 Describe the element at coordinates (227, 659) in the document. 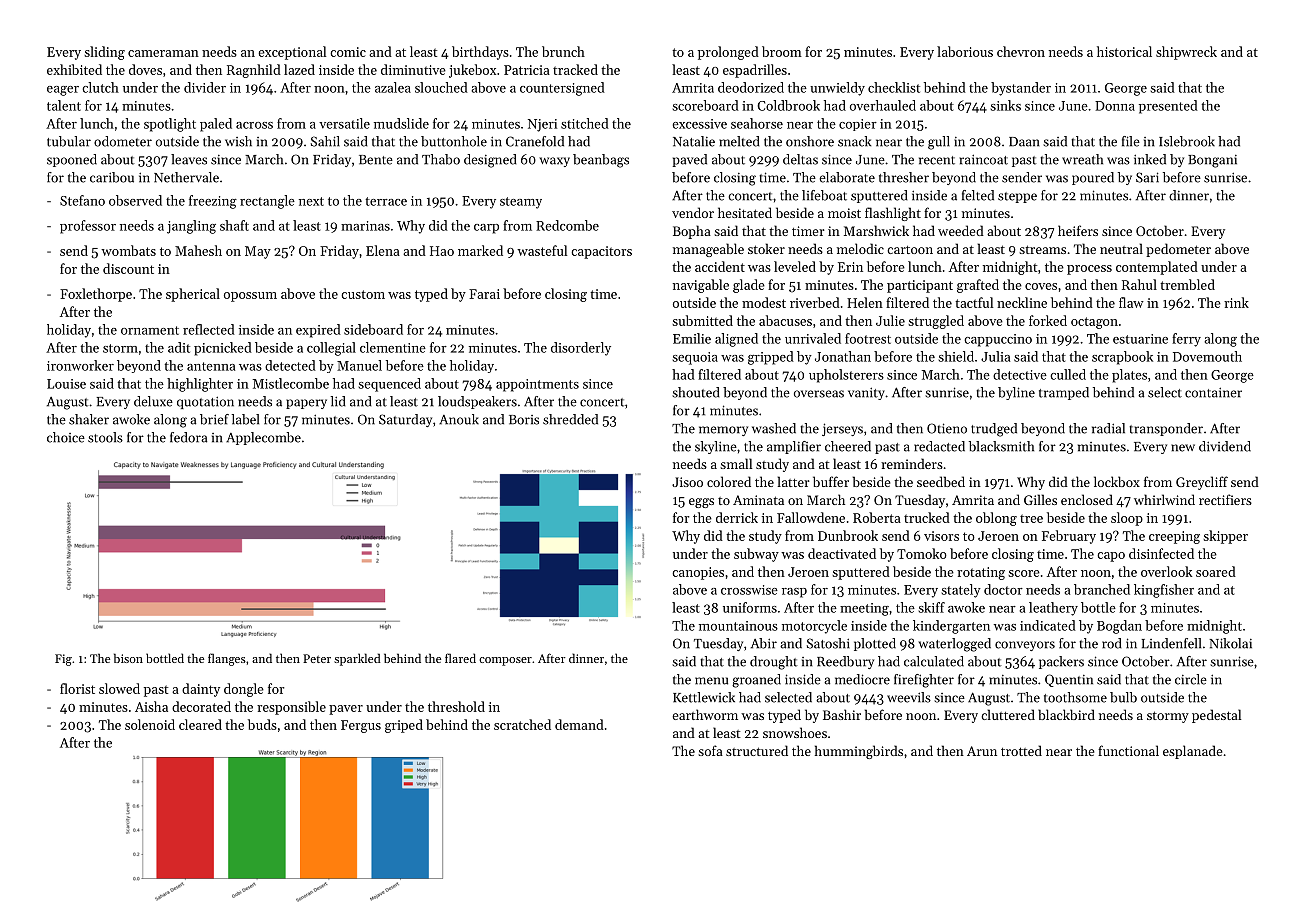

I see `flanges` at that location.
